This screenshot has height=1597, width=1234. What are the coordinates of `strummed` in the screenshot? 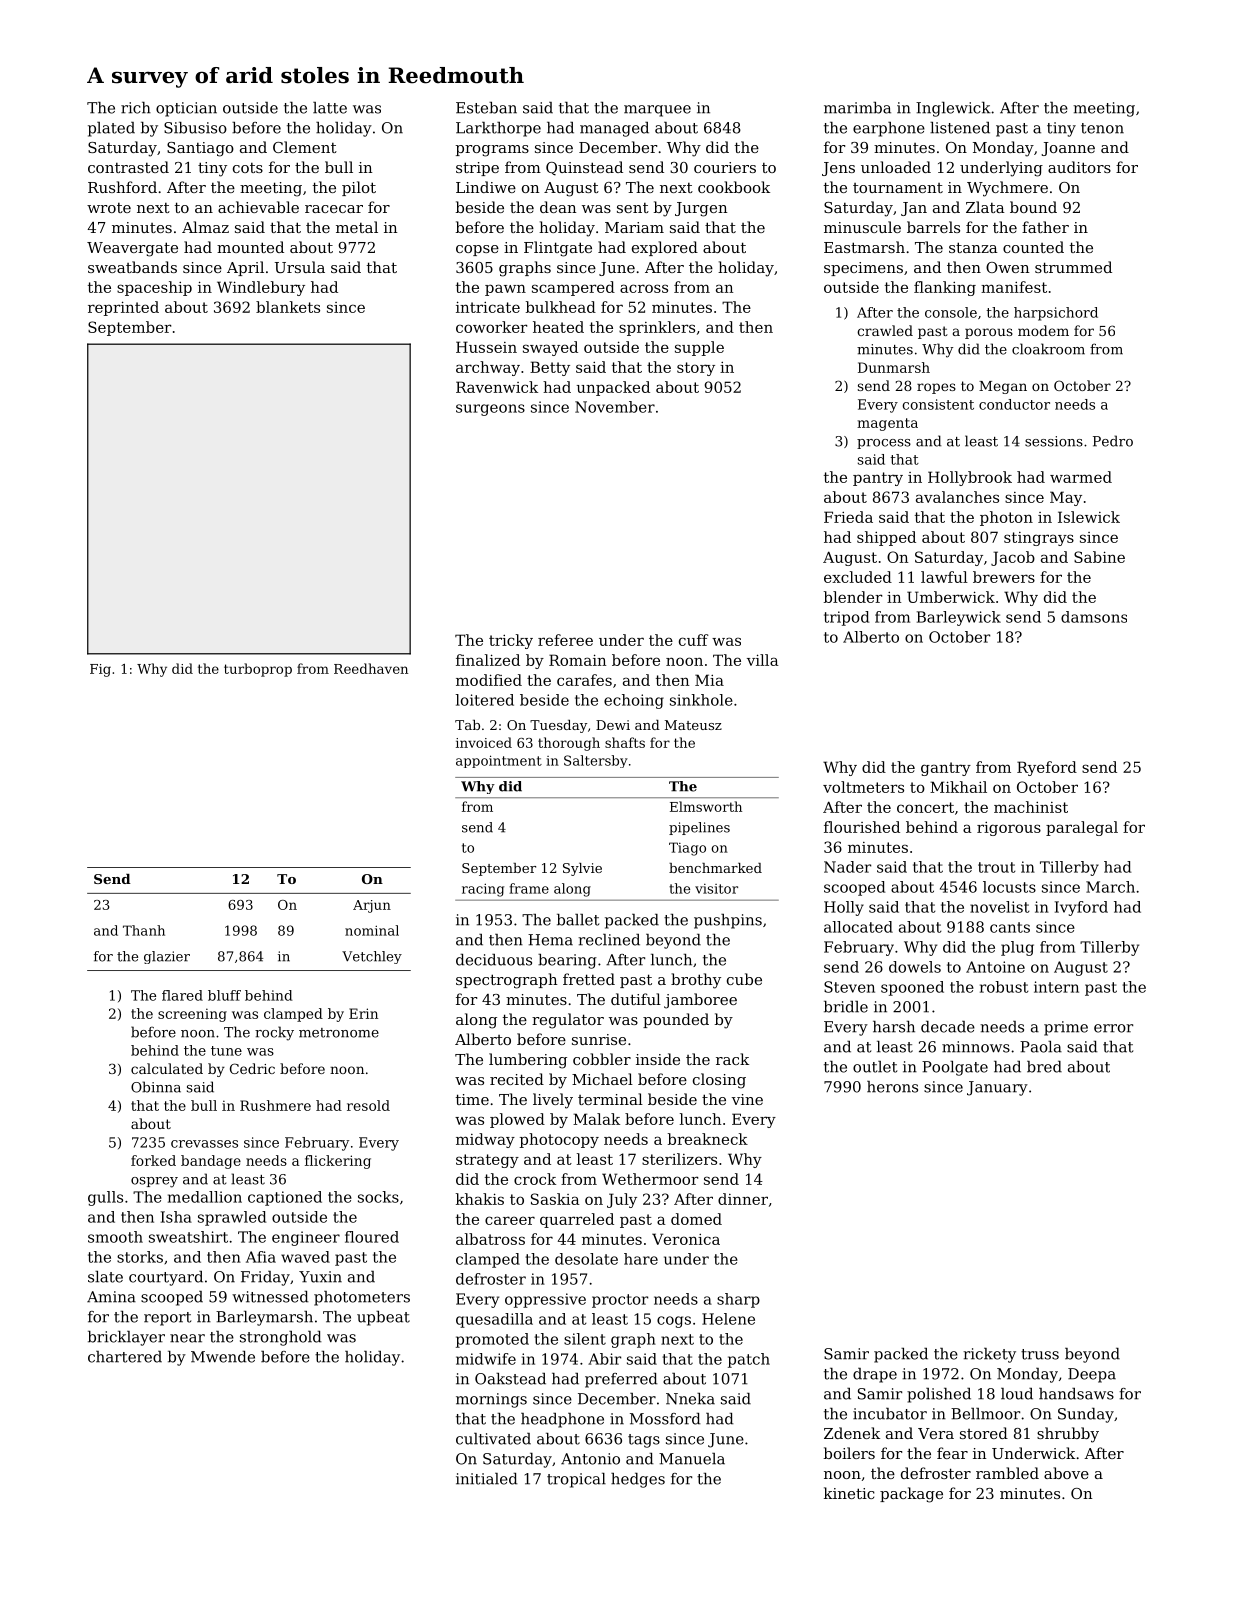 It's located at (1073, 267).
